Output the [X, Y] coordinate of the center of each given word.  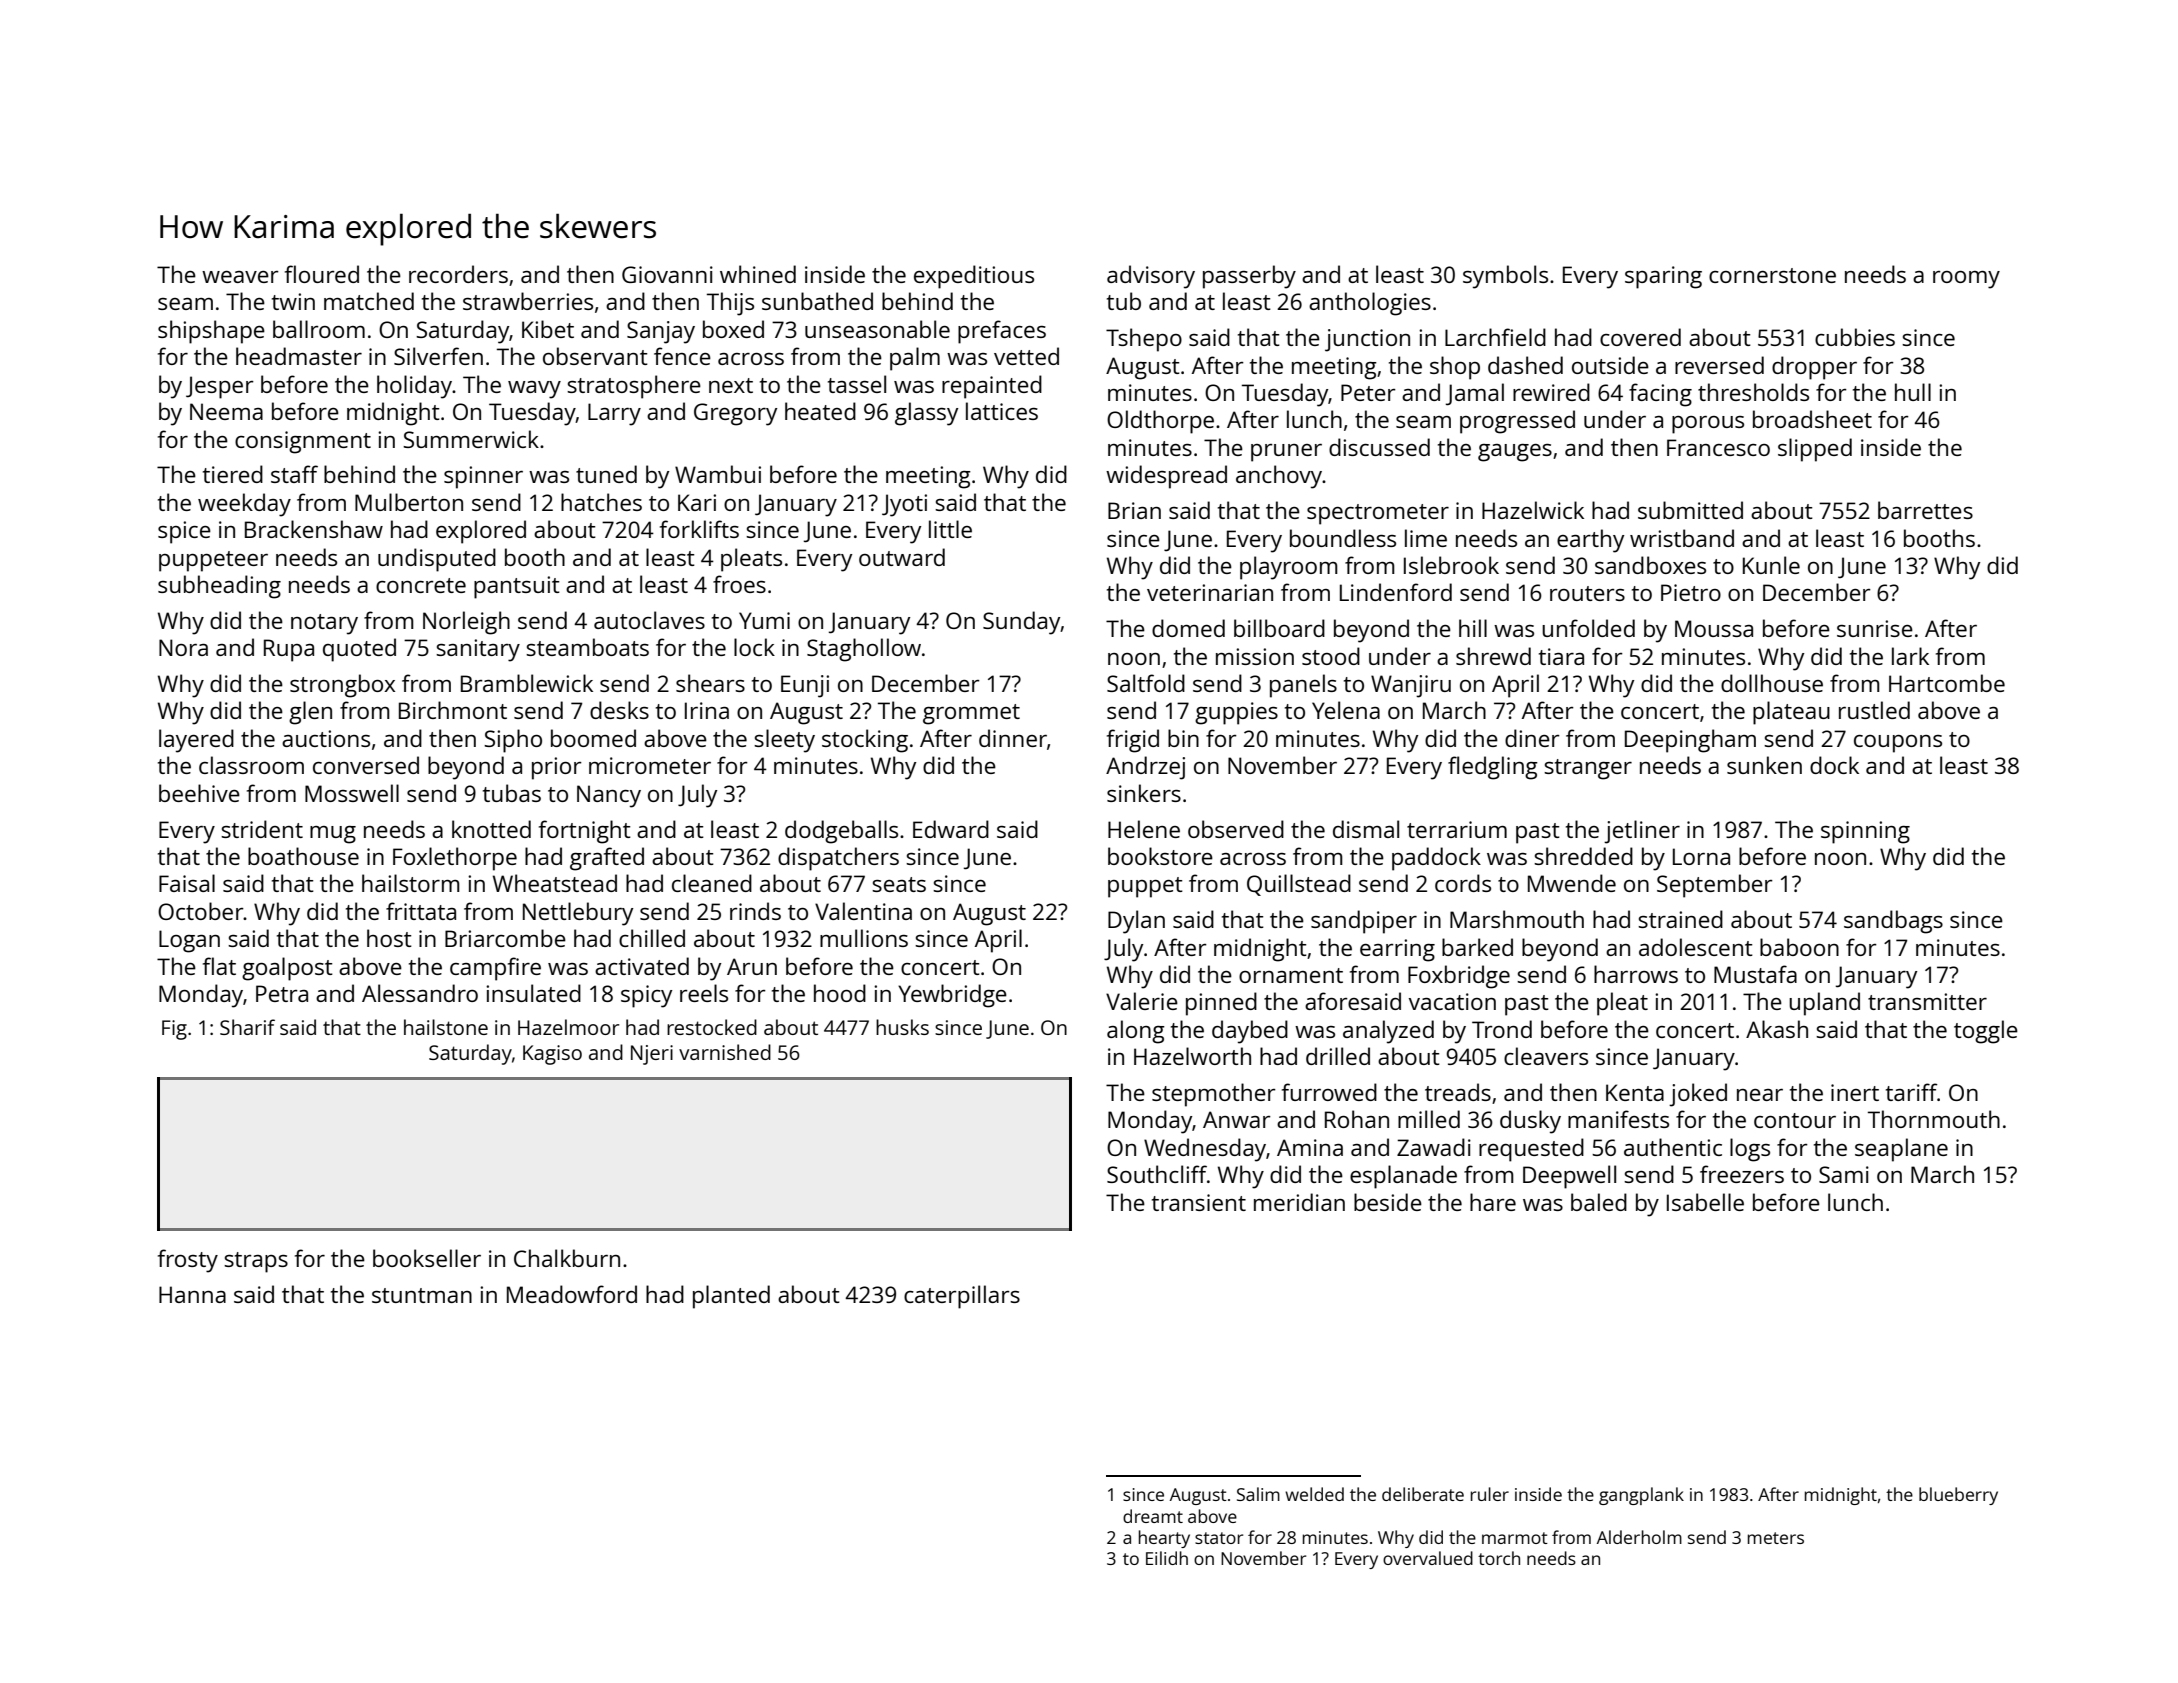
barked [1477, 947]
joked [1698, 1095]
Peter [1368, 392]
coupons [1898, 744]
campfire [495, 969]
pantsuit [517, 587]
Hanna [192, 1294]
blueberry [1958, 1496]
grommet [971, 714]
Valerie [1142, 1001]
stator [1219, 1538]
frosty [188, 1261]
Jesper [220, 387]
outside [1610, 365]
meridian [1299, 1202]
